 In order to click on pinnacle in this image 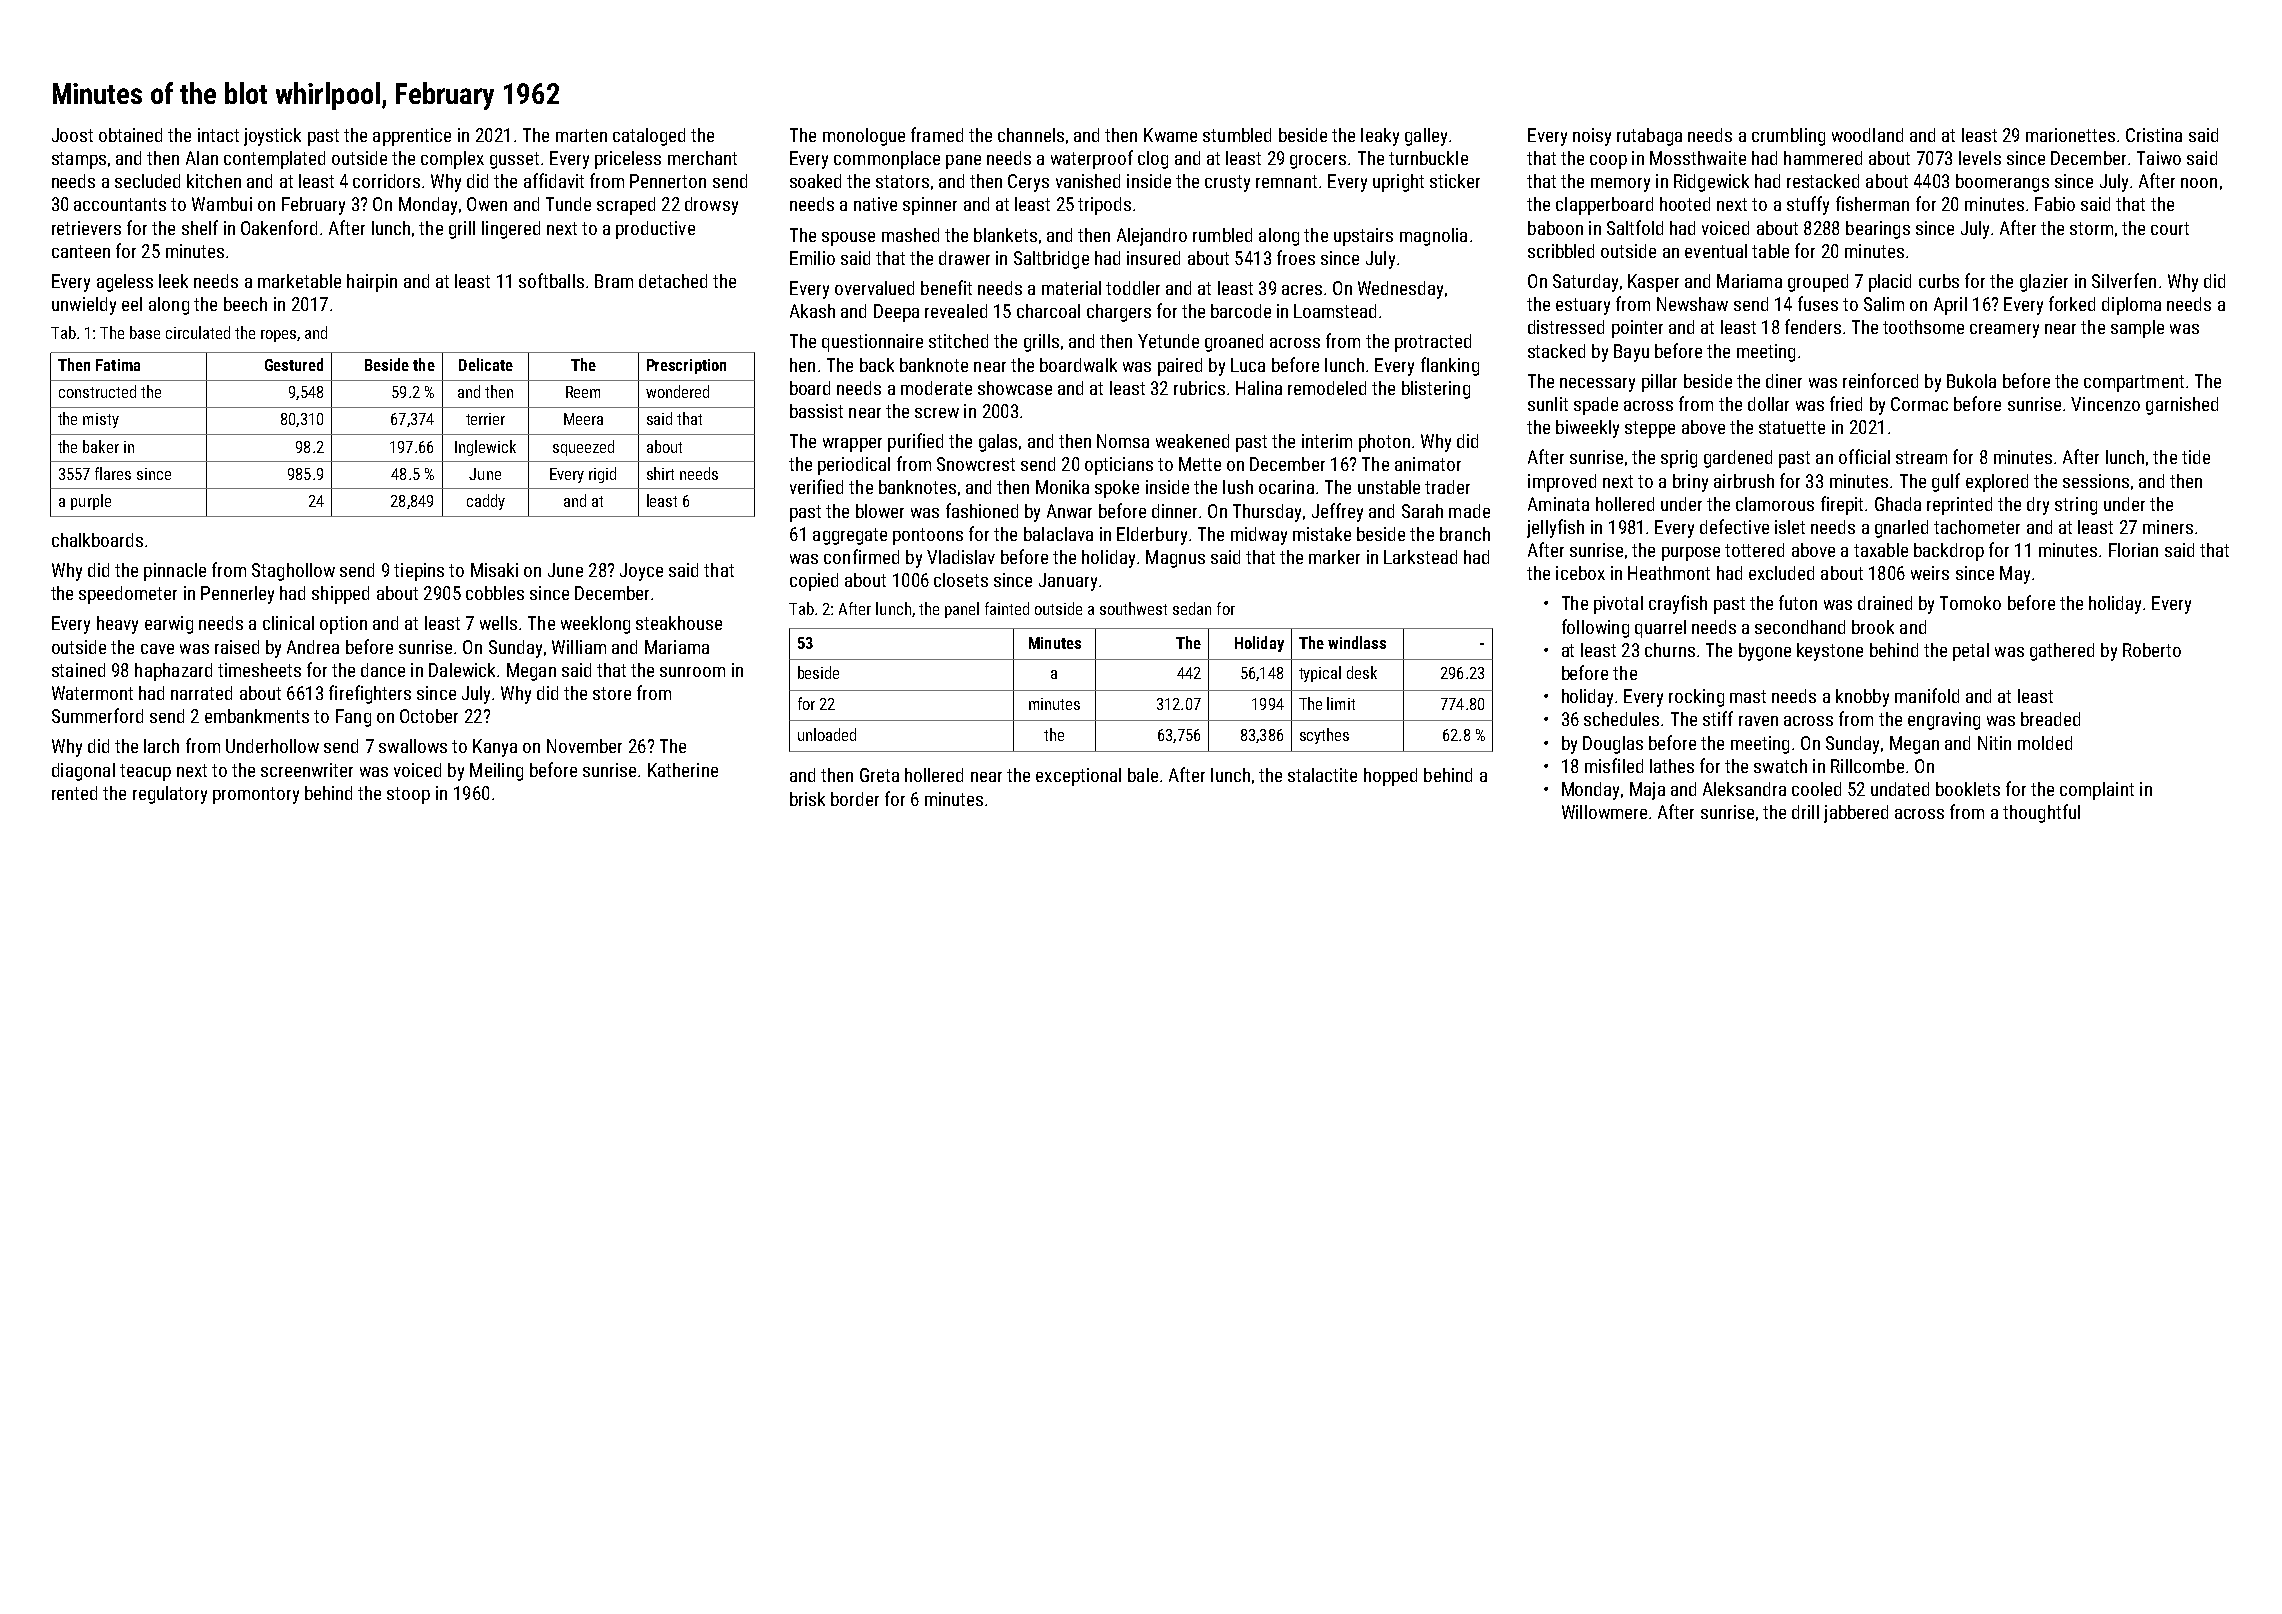, I will do `click(175, 572)`.
